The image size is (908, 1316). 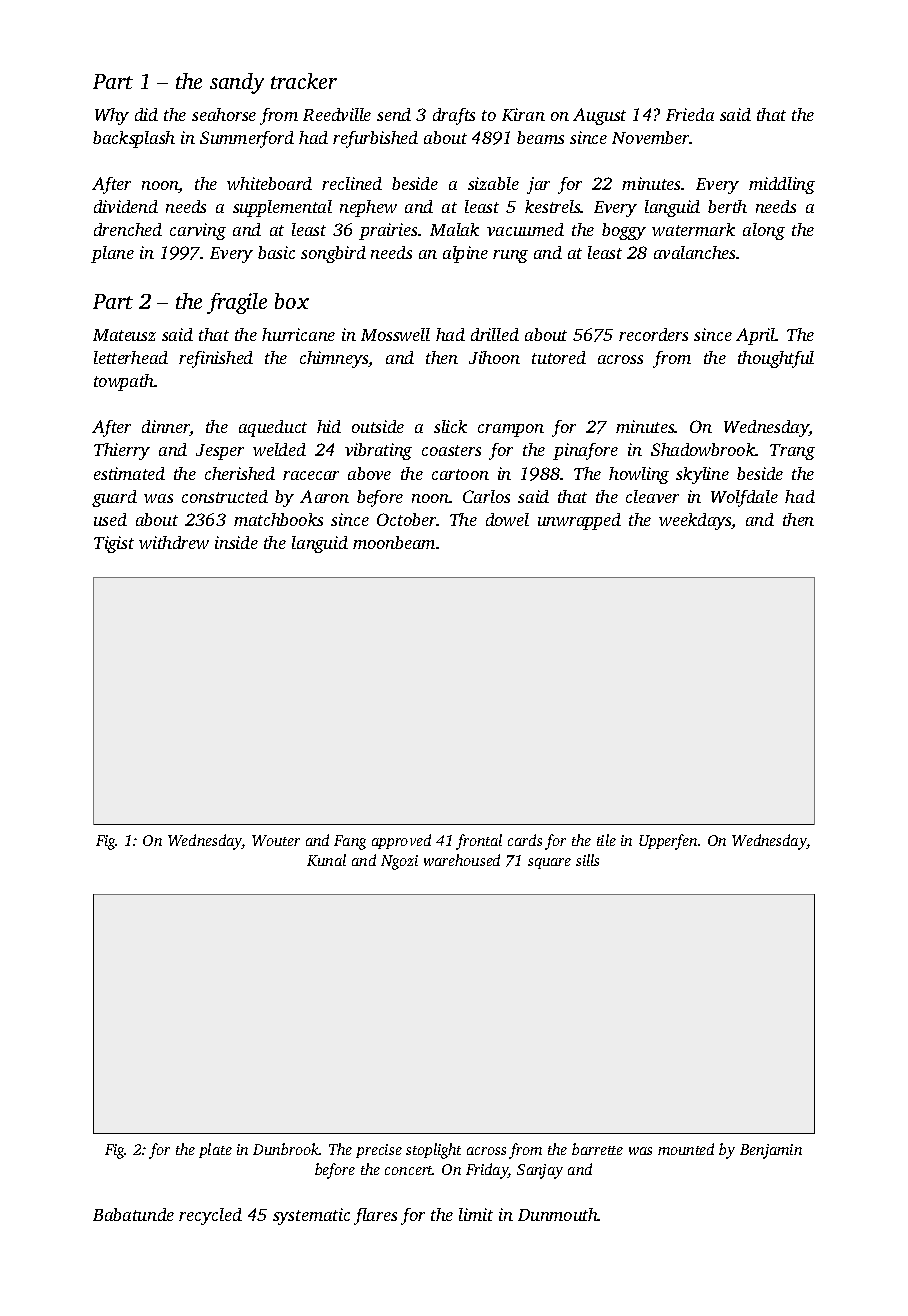 I want to click on Babatunde, so click(x=133, y=1214).
